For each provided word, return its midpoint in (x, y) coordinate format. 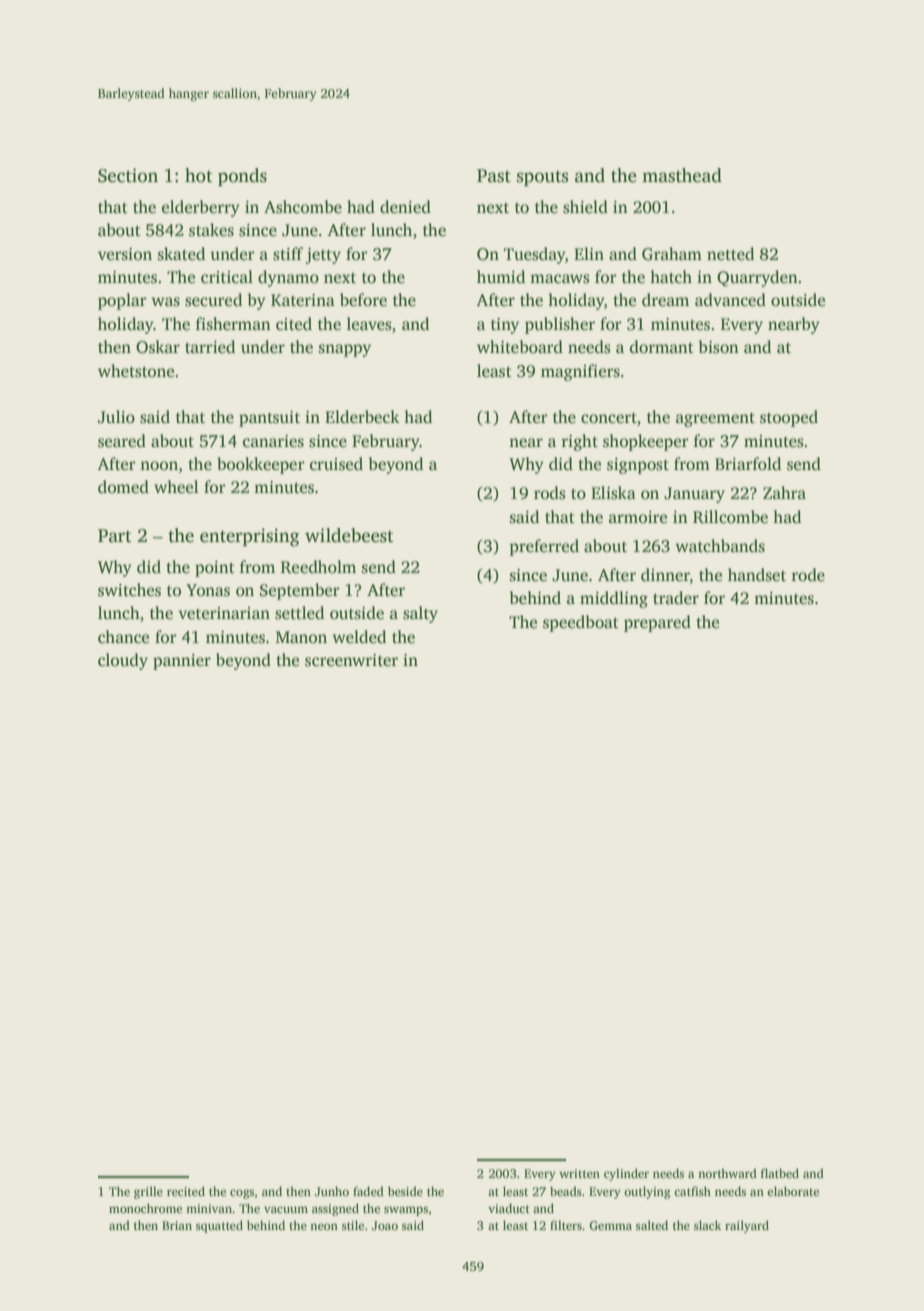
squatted (219, 1226)
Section (128, 175)
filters (566, 1225)
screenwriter (351, 660)
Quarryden (757, 278)
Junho (332, 1191)
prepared (657, 623)
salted (652, 1225)
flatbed (780, 1173)
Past (494, 176)
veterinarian (224, 613)
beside (405, 1191)
